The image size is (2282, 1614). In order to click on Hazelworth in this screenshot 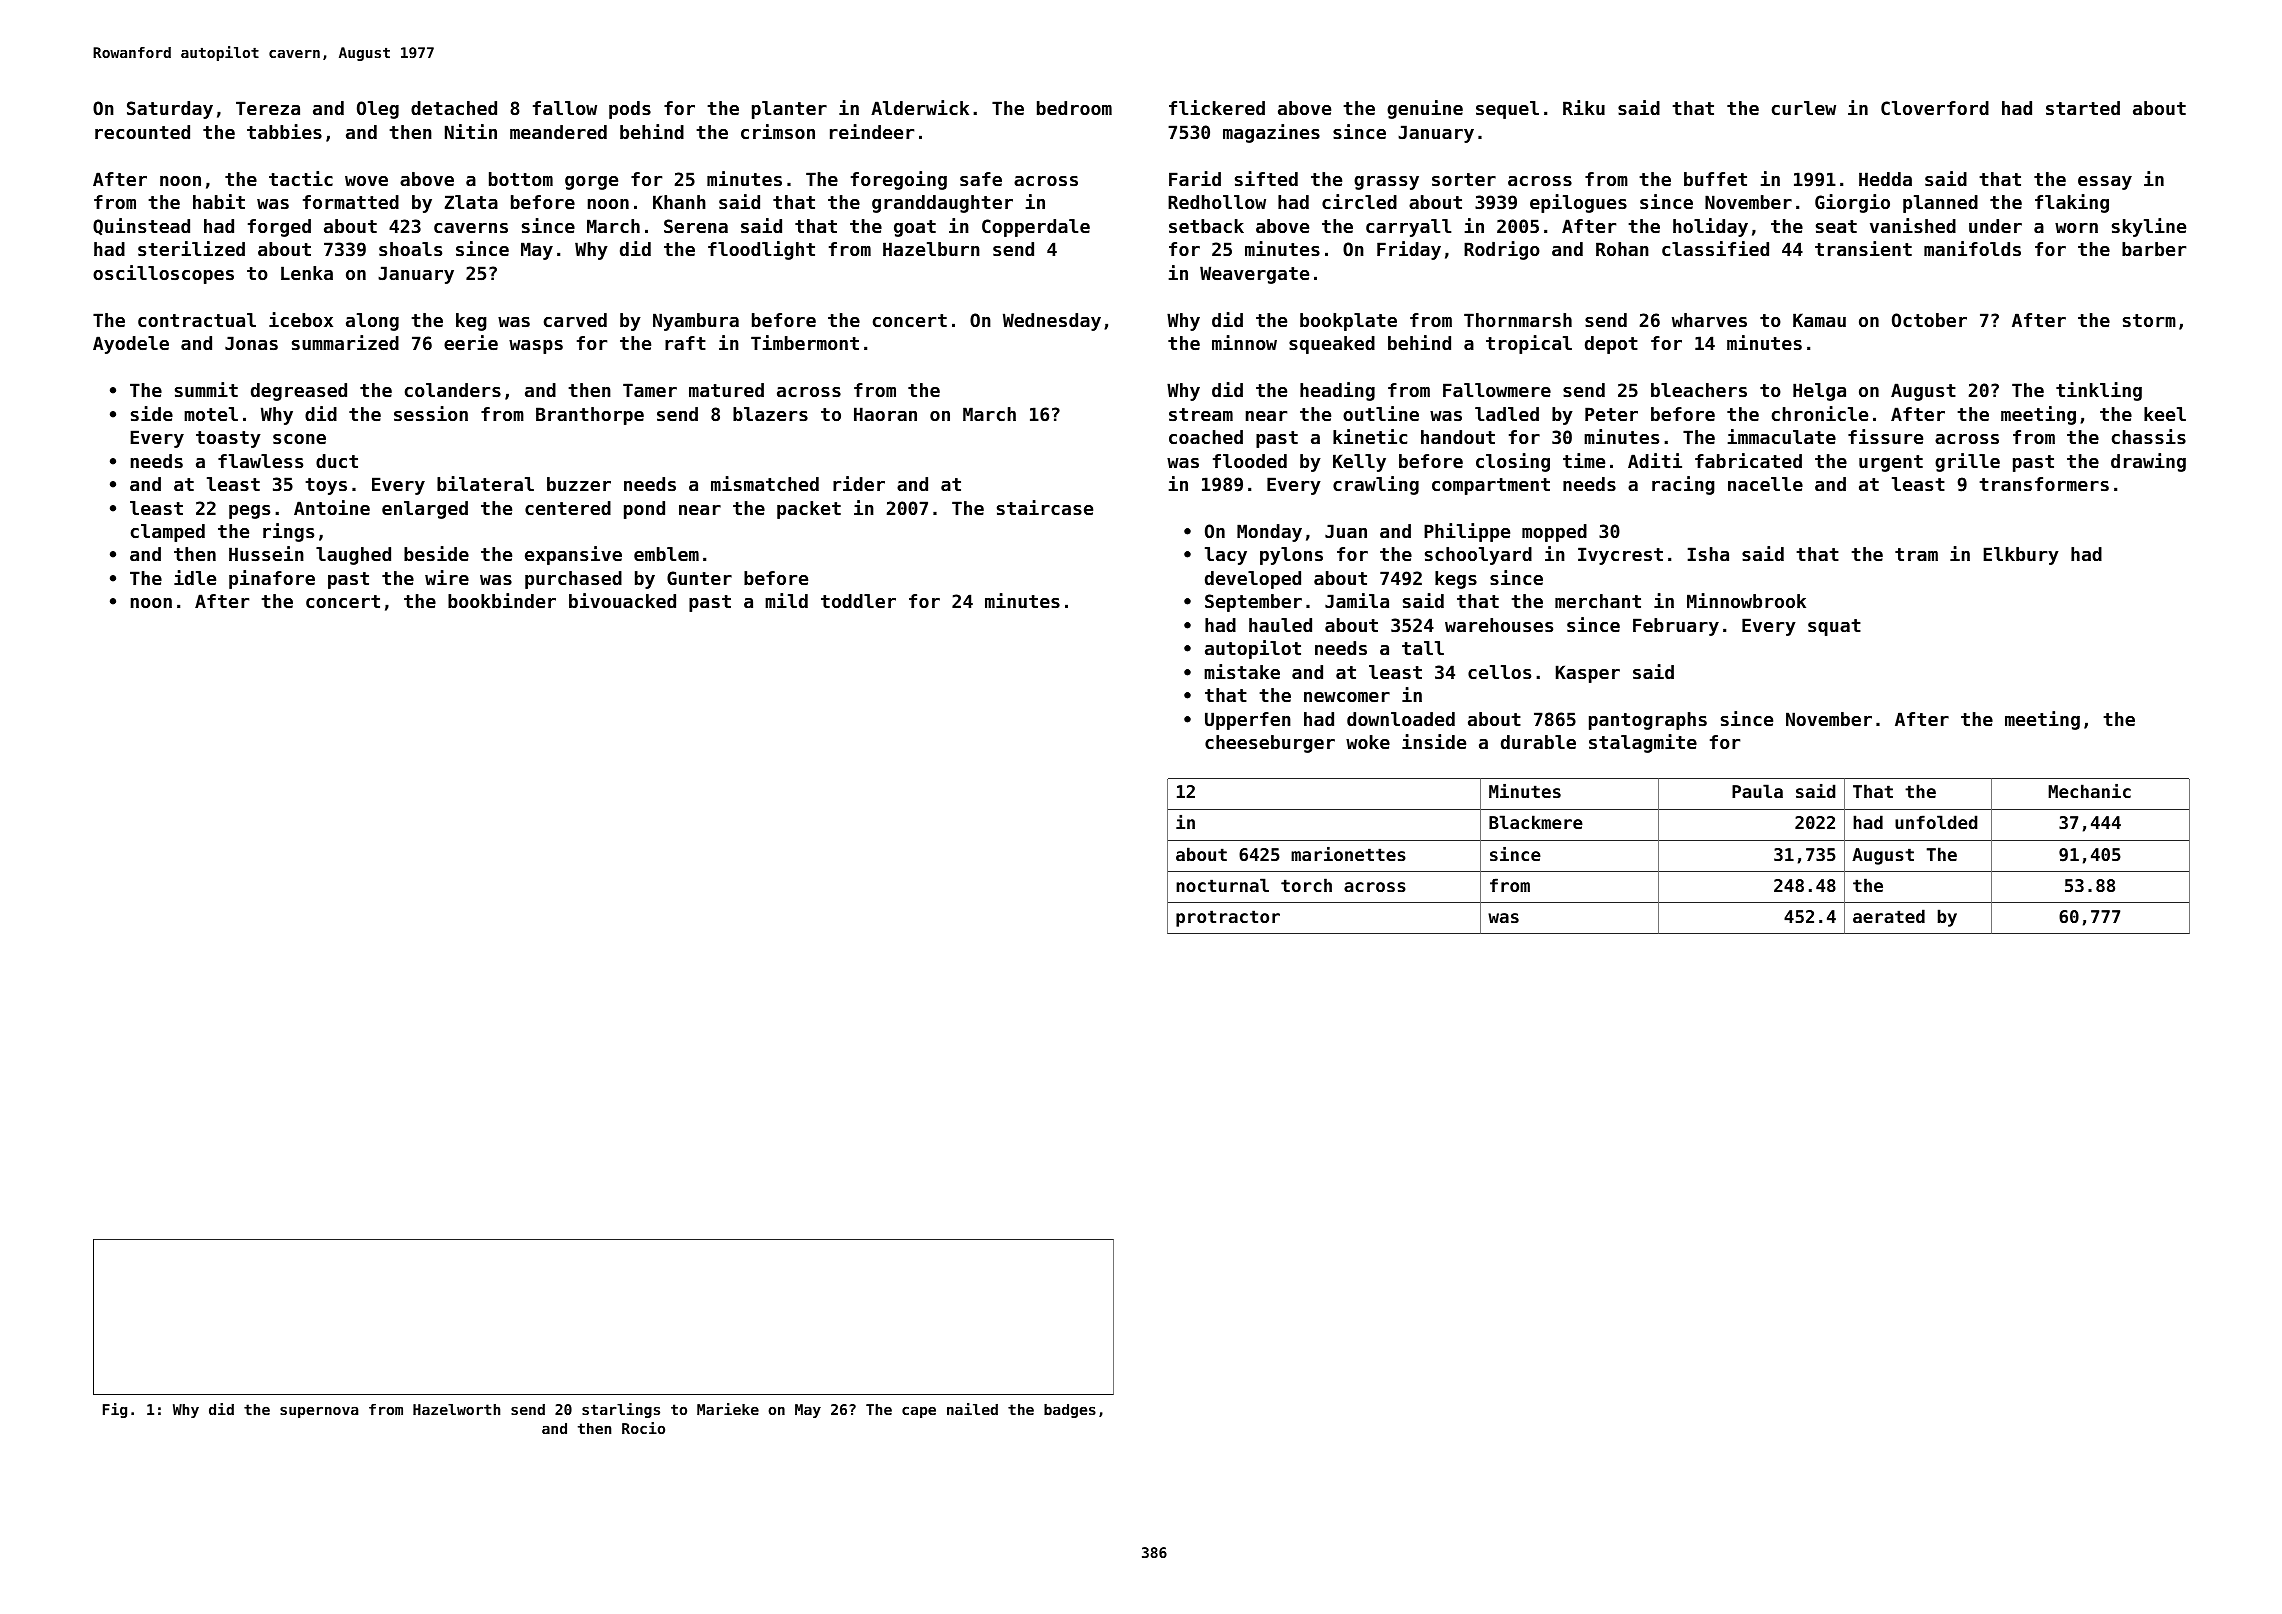, I will do `click(456, 1409)`.
